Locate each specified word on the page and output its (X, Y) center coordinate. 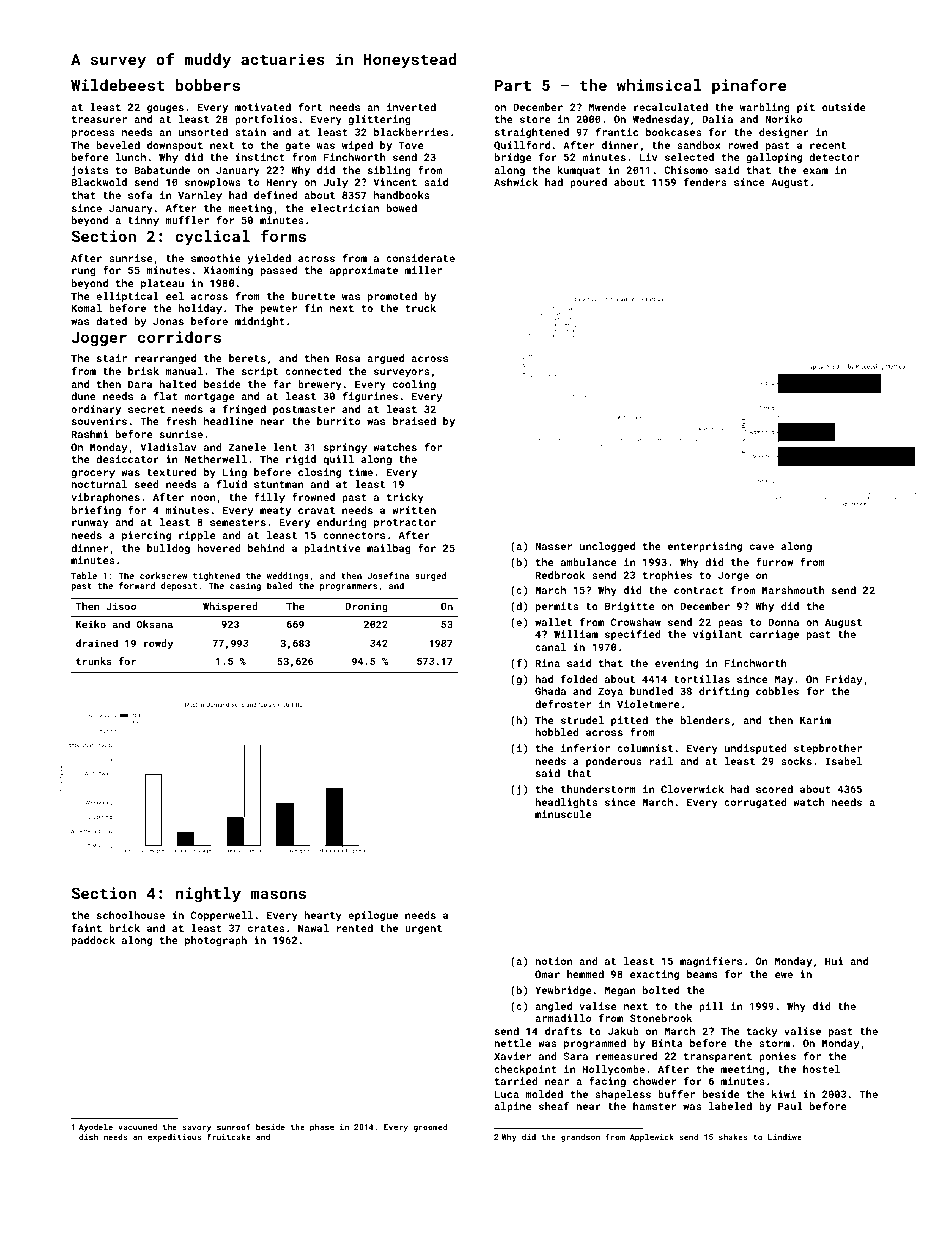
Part (513, 85)
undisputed (756, 749)
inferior (585, 748)
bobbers (208, 85)
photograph (216, 941)
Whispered (230, 607)
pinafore (749, 86)
